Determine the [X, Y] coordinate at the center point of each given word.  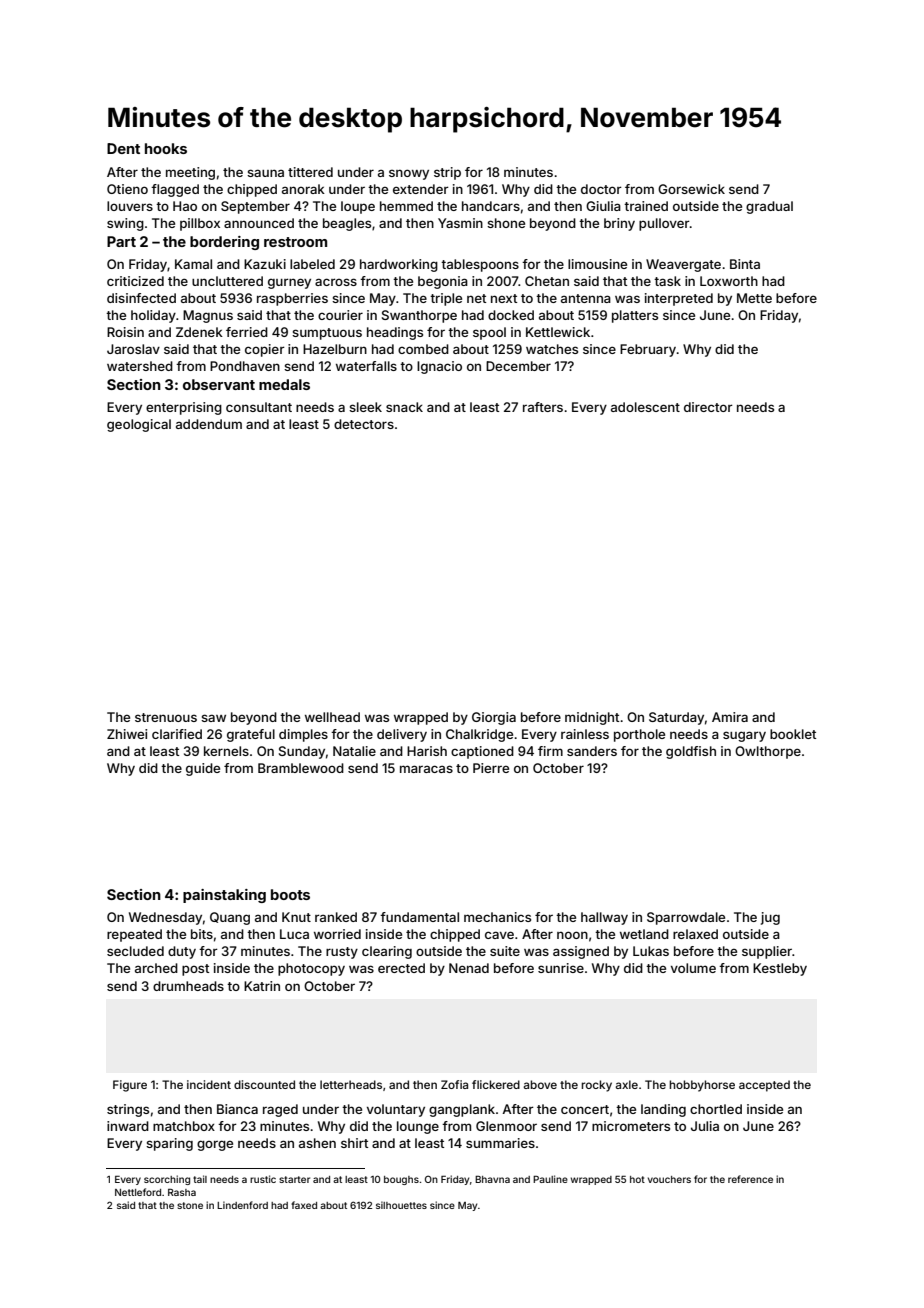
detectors [364, 424]
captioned [482, 752]
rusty [342, 953]
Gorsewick [691, 189]
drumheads [188, 986]
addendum [209, 424]
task [667, 281]
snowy [409, 174]
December [518, 366]
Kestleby [780, 969]
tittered [310, 172]
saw [213, 718]
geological [139, 425]
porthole [639, 735]
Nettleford [138, 1192]
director [708, 407]
